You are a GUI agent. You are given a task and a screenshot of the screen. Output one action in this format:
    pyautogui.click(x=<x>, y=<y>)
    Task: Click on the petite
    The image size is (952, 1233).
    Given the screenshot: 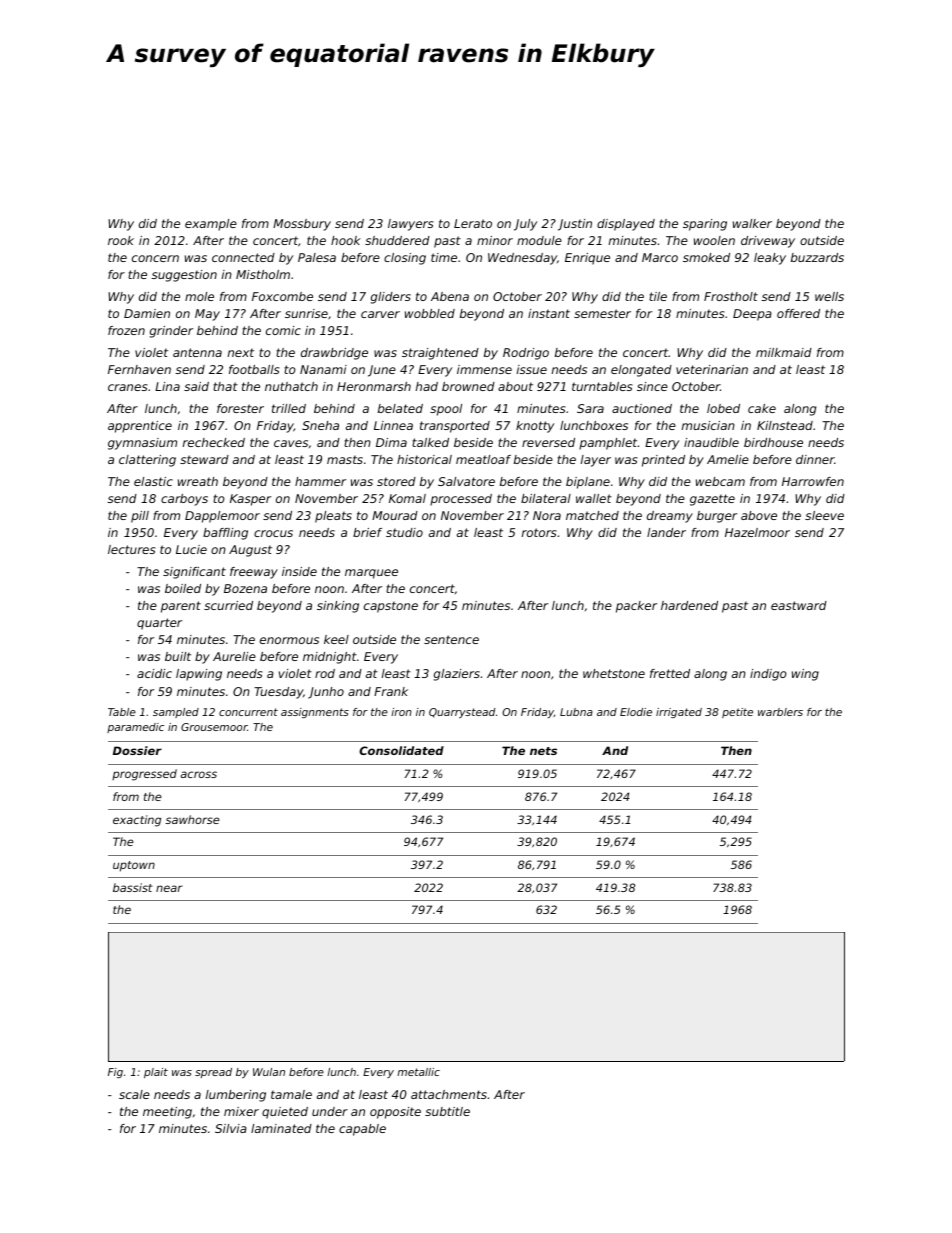 What is the action you would take?
    pyautogui.click(x=737, y=713)
